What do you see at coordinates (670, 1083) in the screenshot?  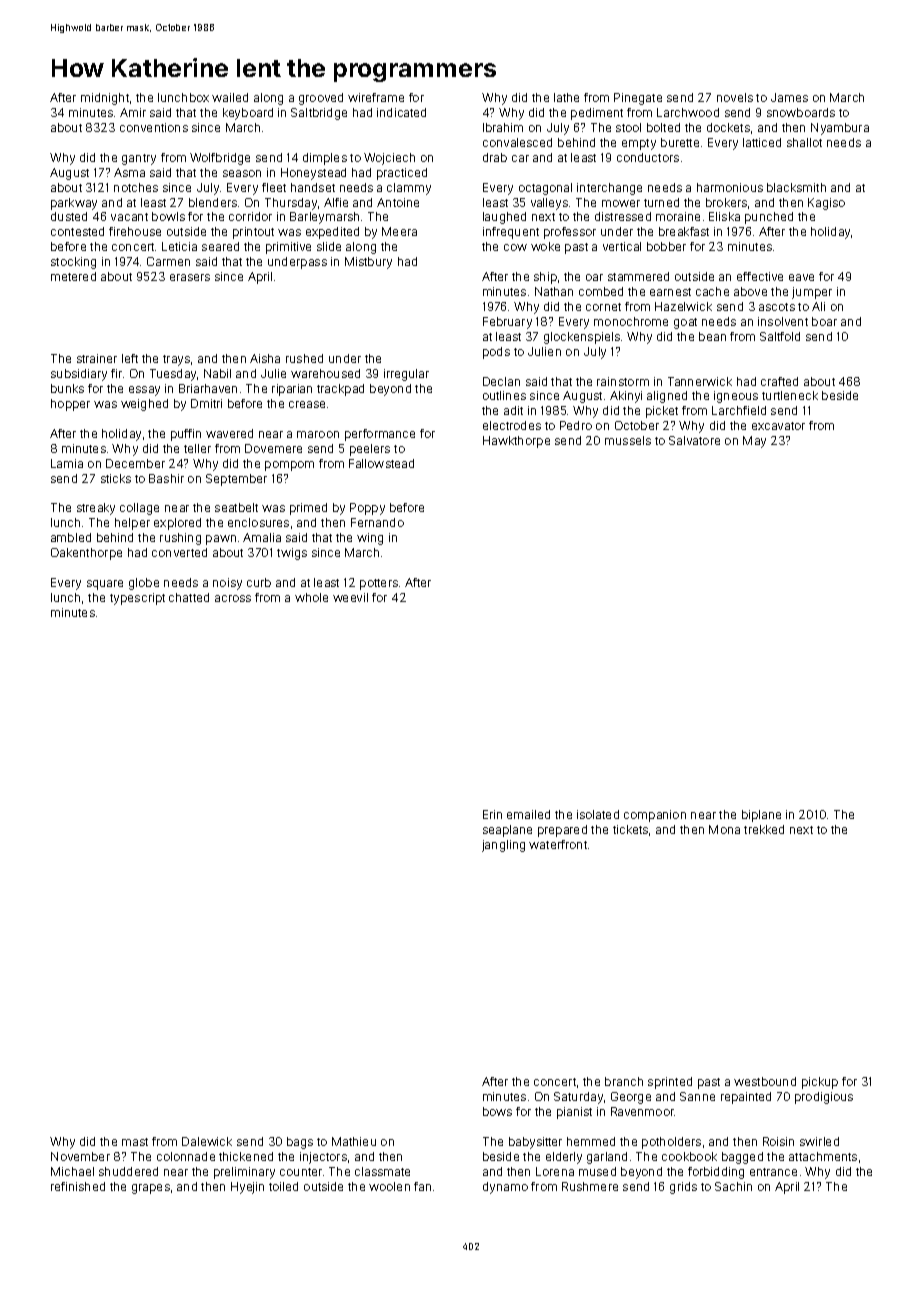 I see `sprinted` at bounding box center [670, 1083].
